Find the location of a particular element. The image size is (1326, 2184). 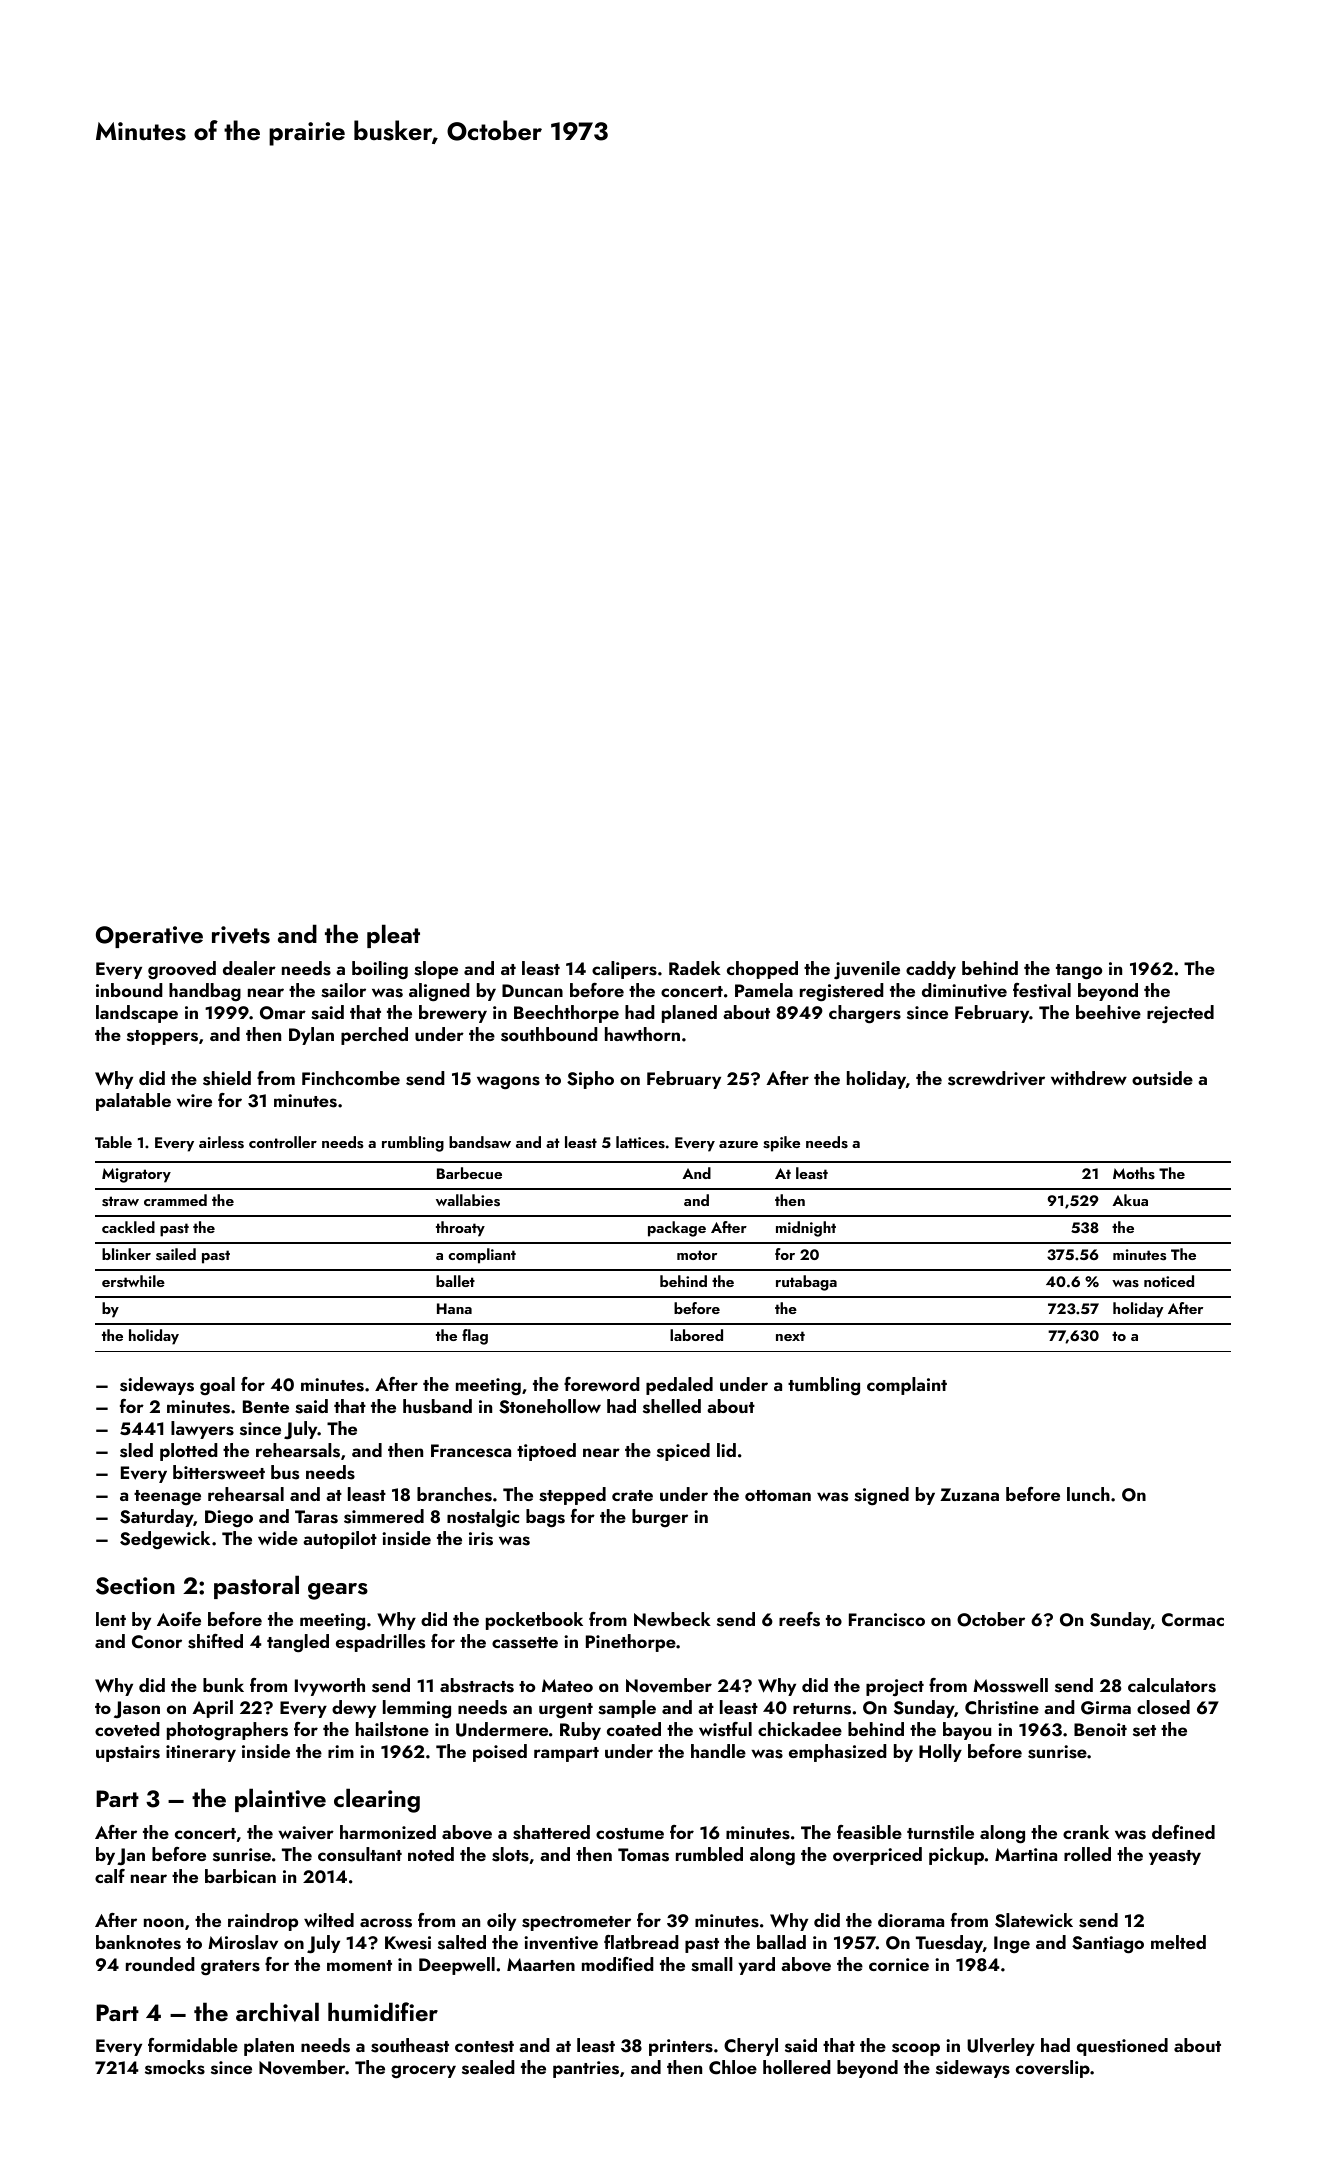

Moths is located at coordinates (1134, 1173).
